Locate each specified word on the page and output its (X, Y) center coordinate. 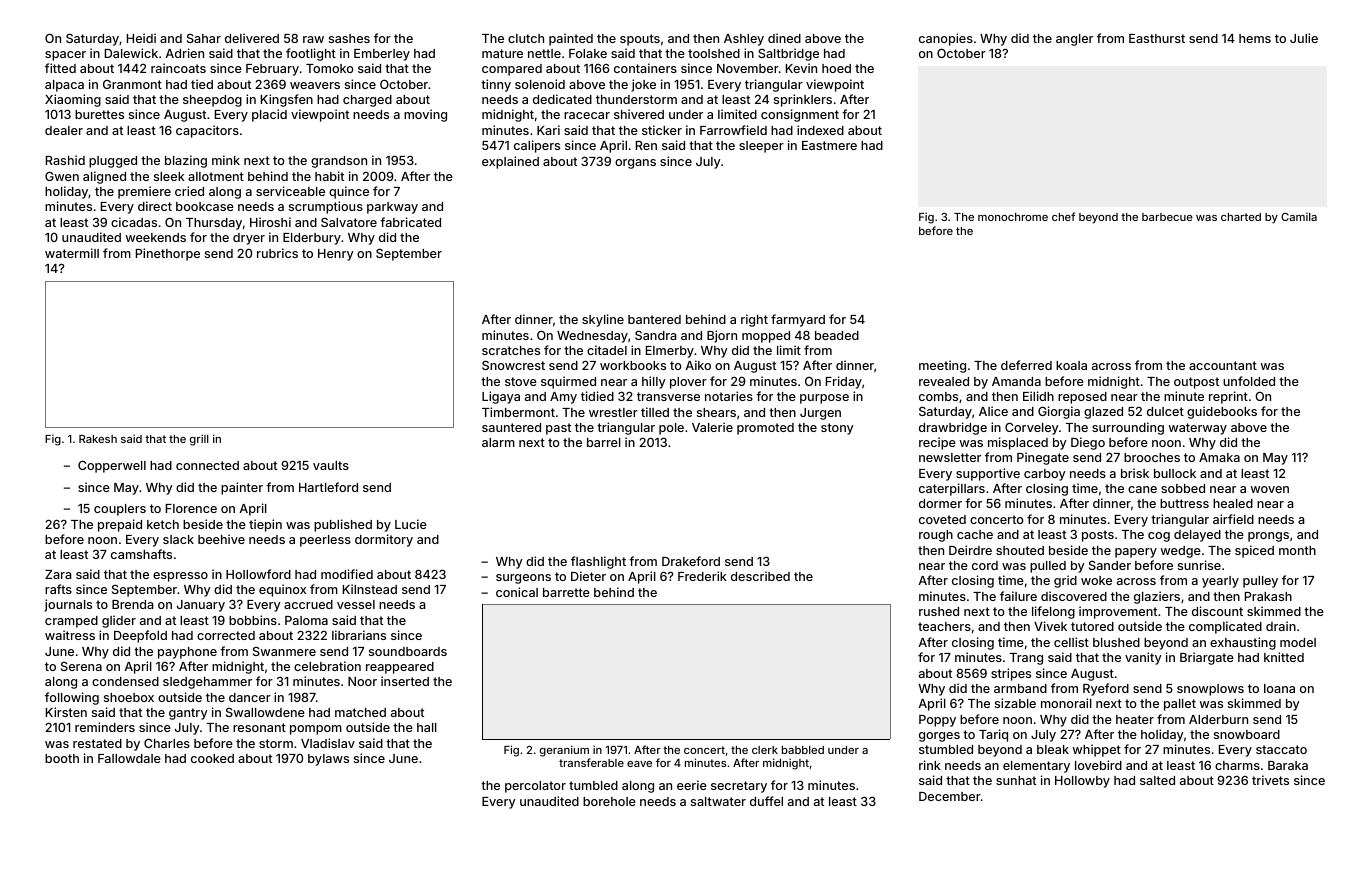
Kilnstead (370, 589)
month (1297, 550)
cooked (212, 758)
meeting (942, 366)
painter (242, 488)
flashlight (598, 562)
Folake (588, 53)
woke (1096, 580)
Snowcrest (513, 365)
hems (1255, 38)
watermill (72, 253)
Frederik (702, 576)
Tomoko (330, 68)
